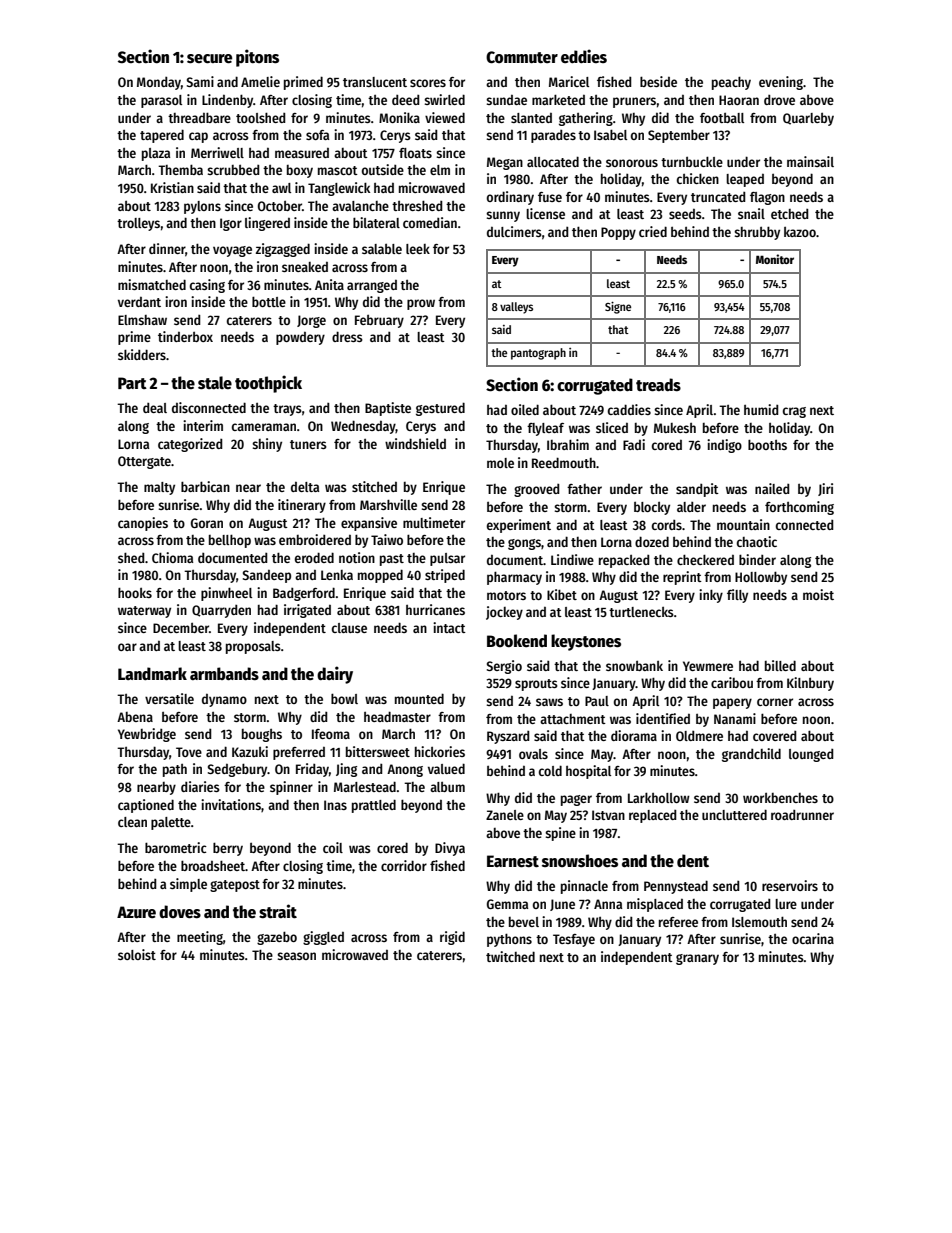 The image size is (952, 1233). I want to click on mountain, so click(743, 524).
